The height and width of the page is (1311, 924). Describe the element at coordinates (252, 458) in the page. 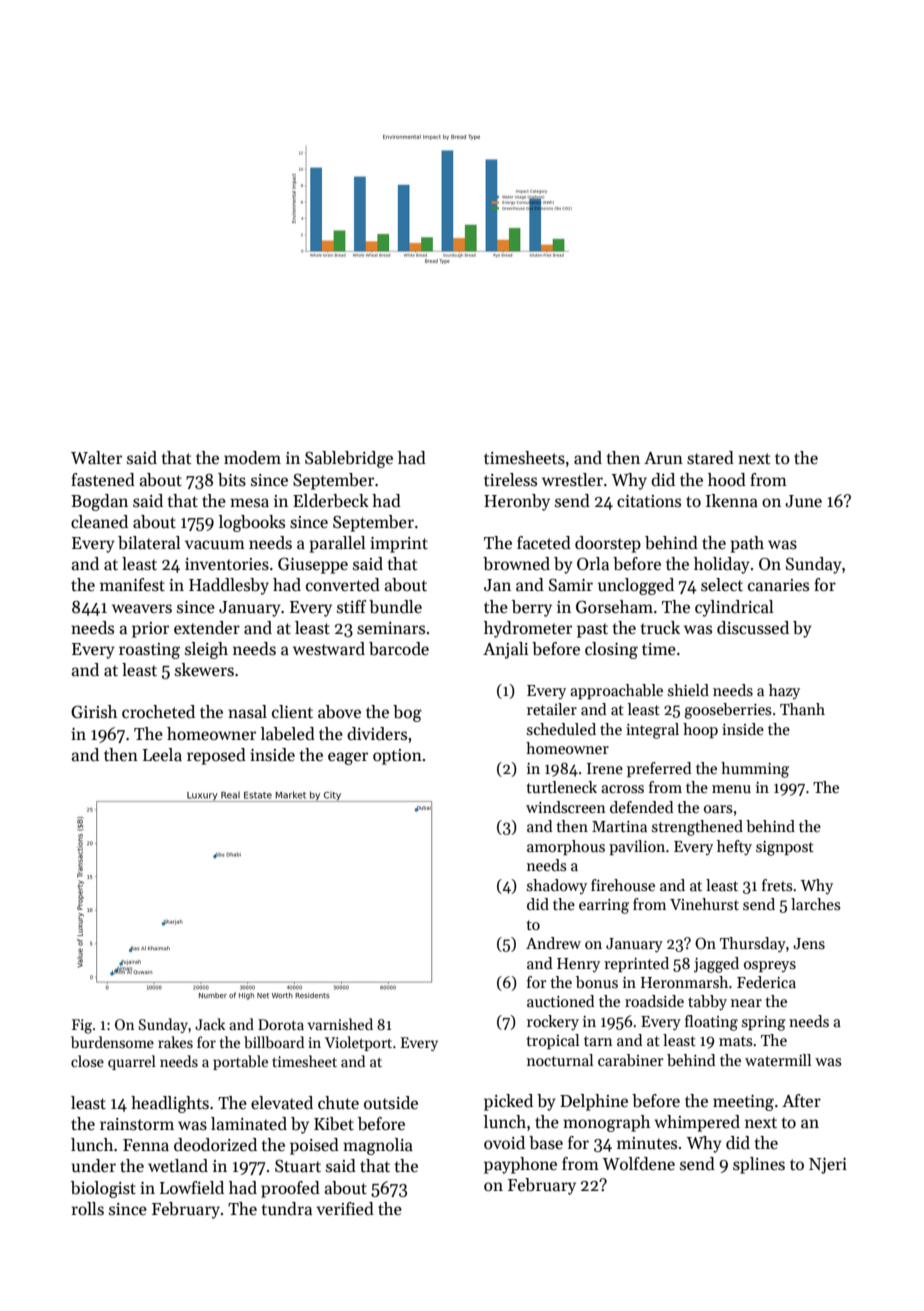

I see `modem` at that location.
